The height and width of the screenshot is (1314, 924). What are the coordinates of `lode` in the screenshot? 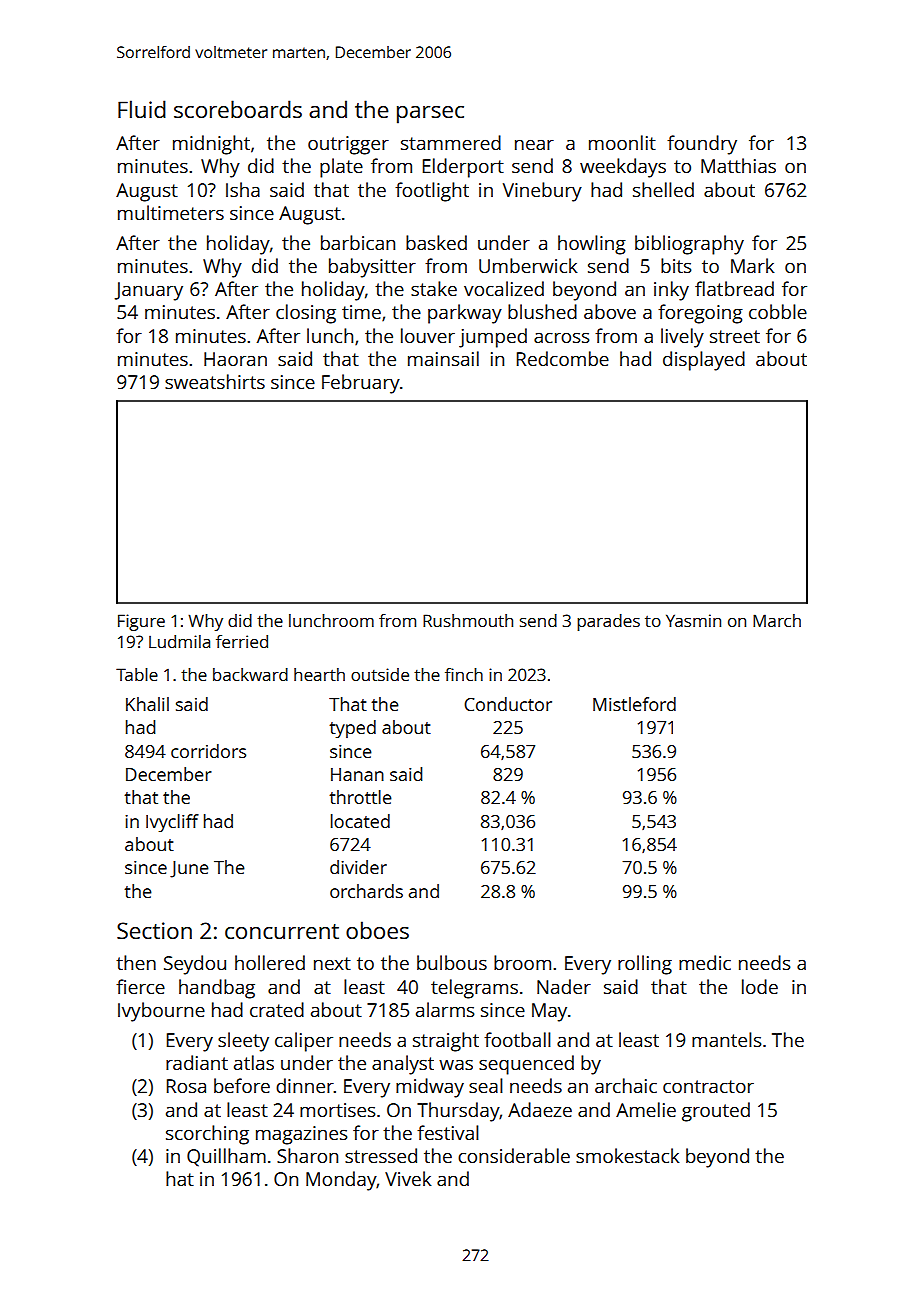 It's located at (760, 986).
